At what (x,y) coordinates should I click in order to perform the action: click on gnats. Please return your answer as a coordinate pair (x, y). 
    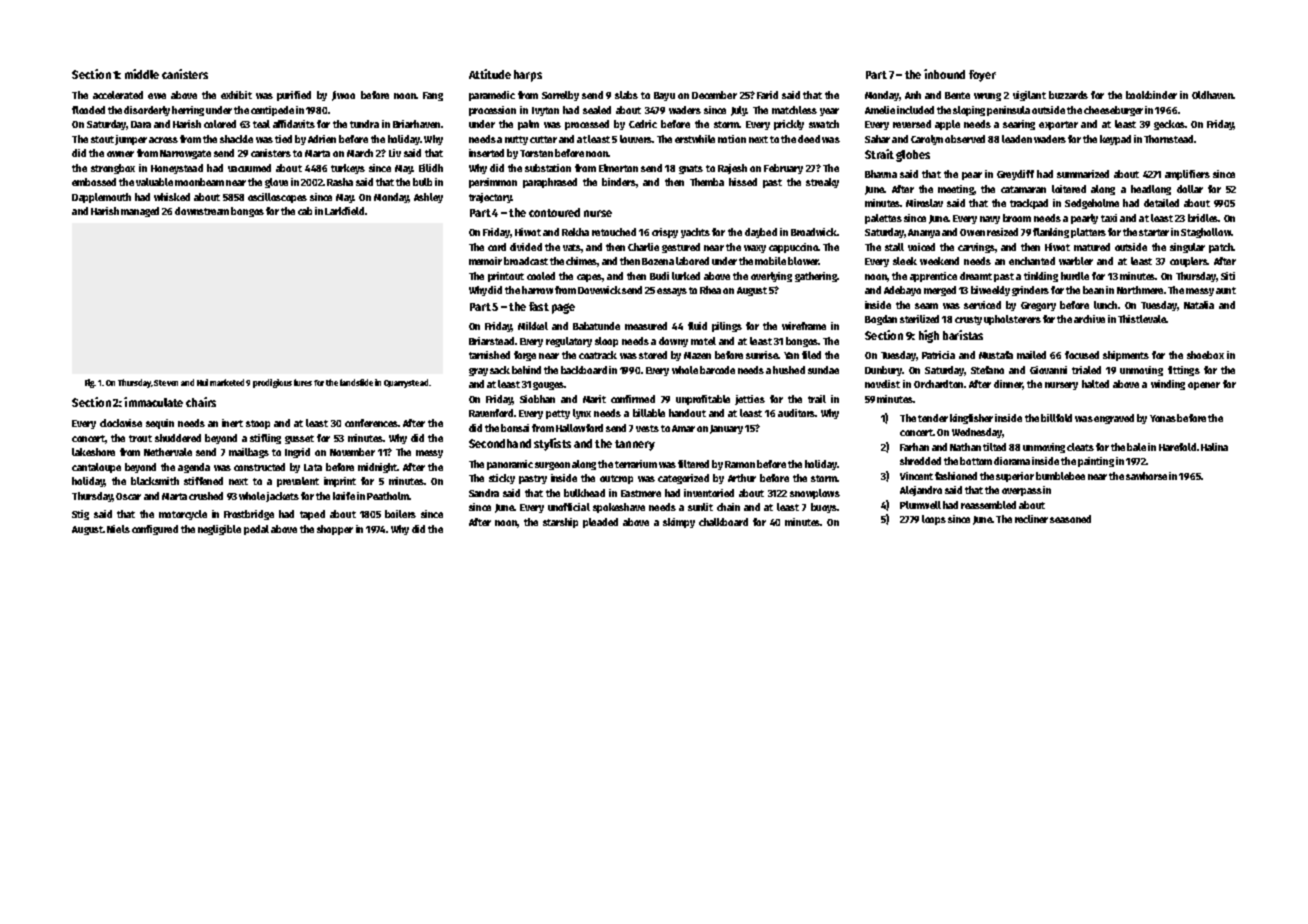
    Looking at the image, I should click on (691, 169).
